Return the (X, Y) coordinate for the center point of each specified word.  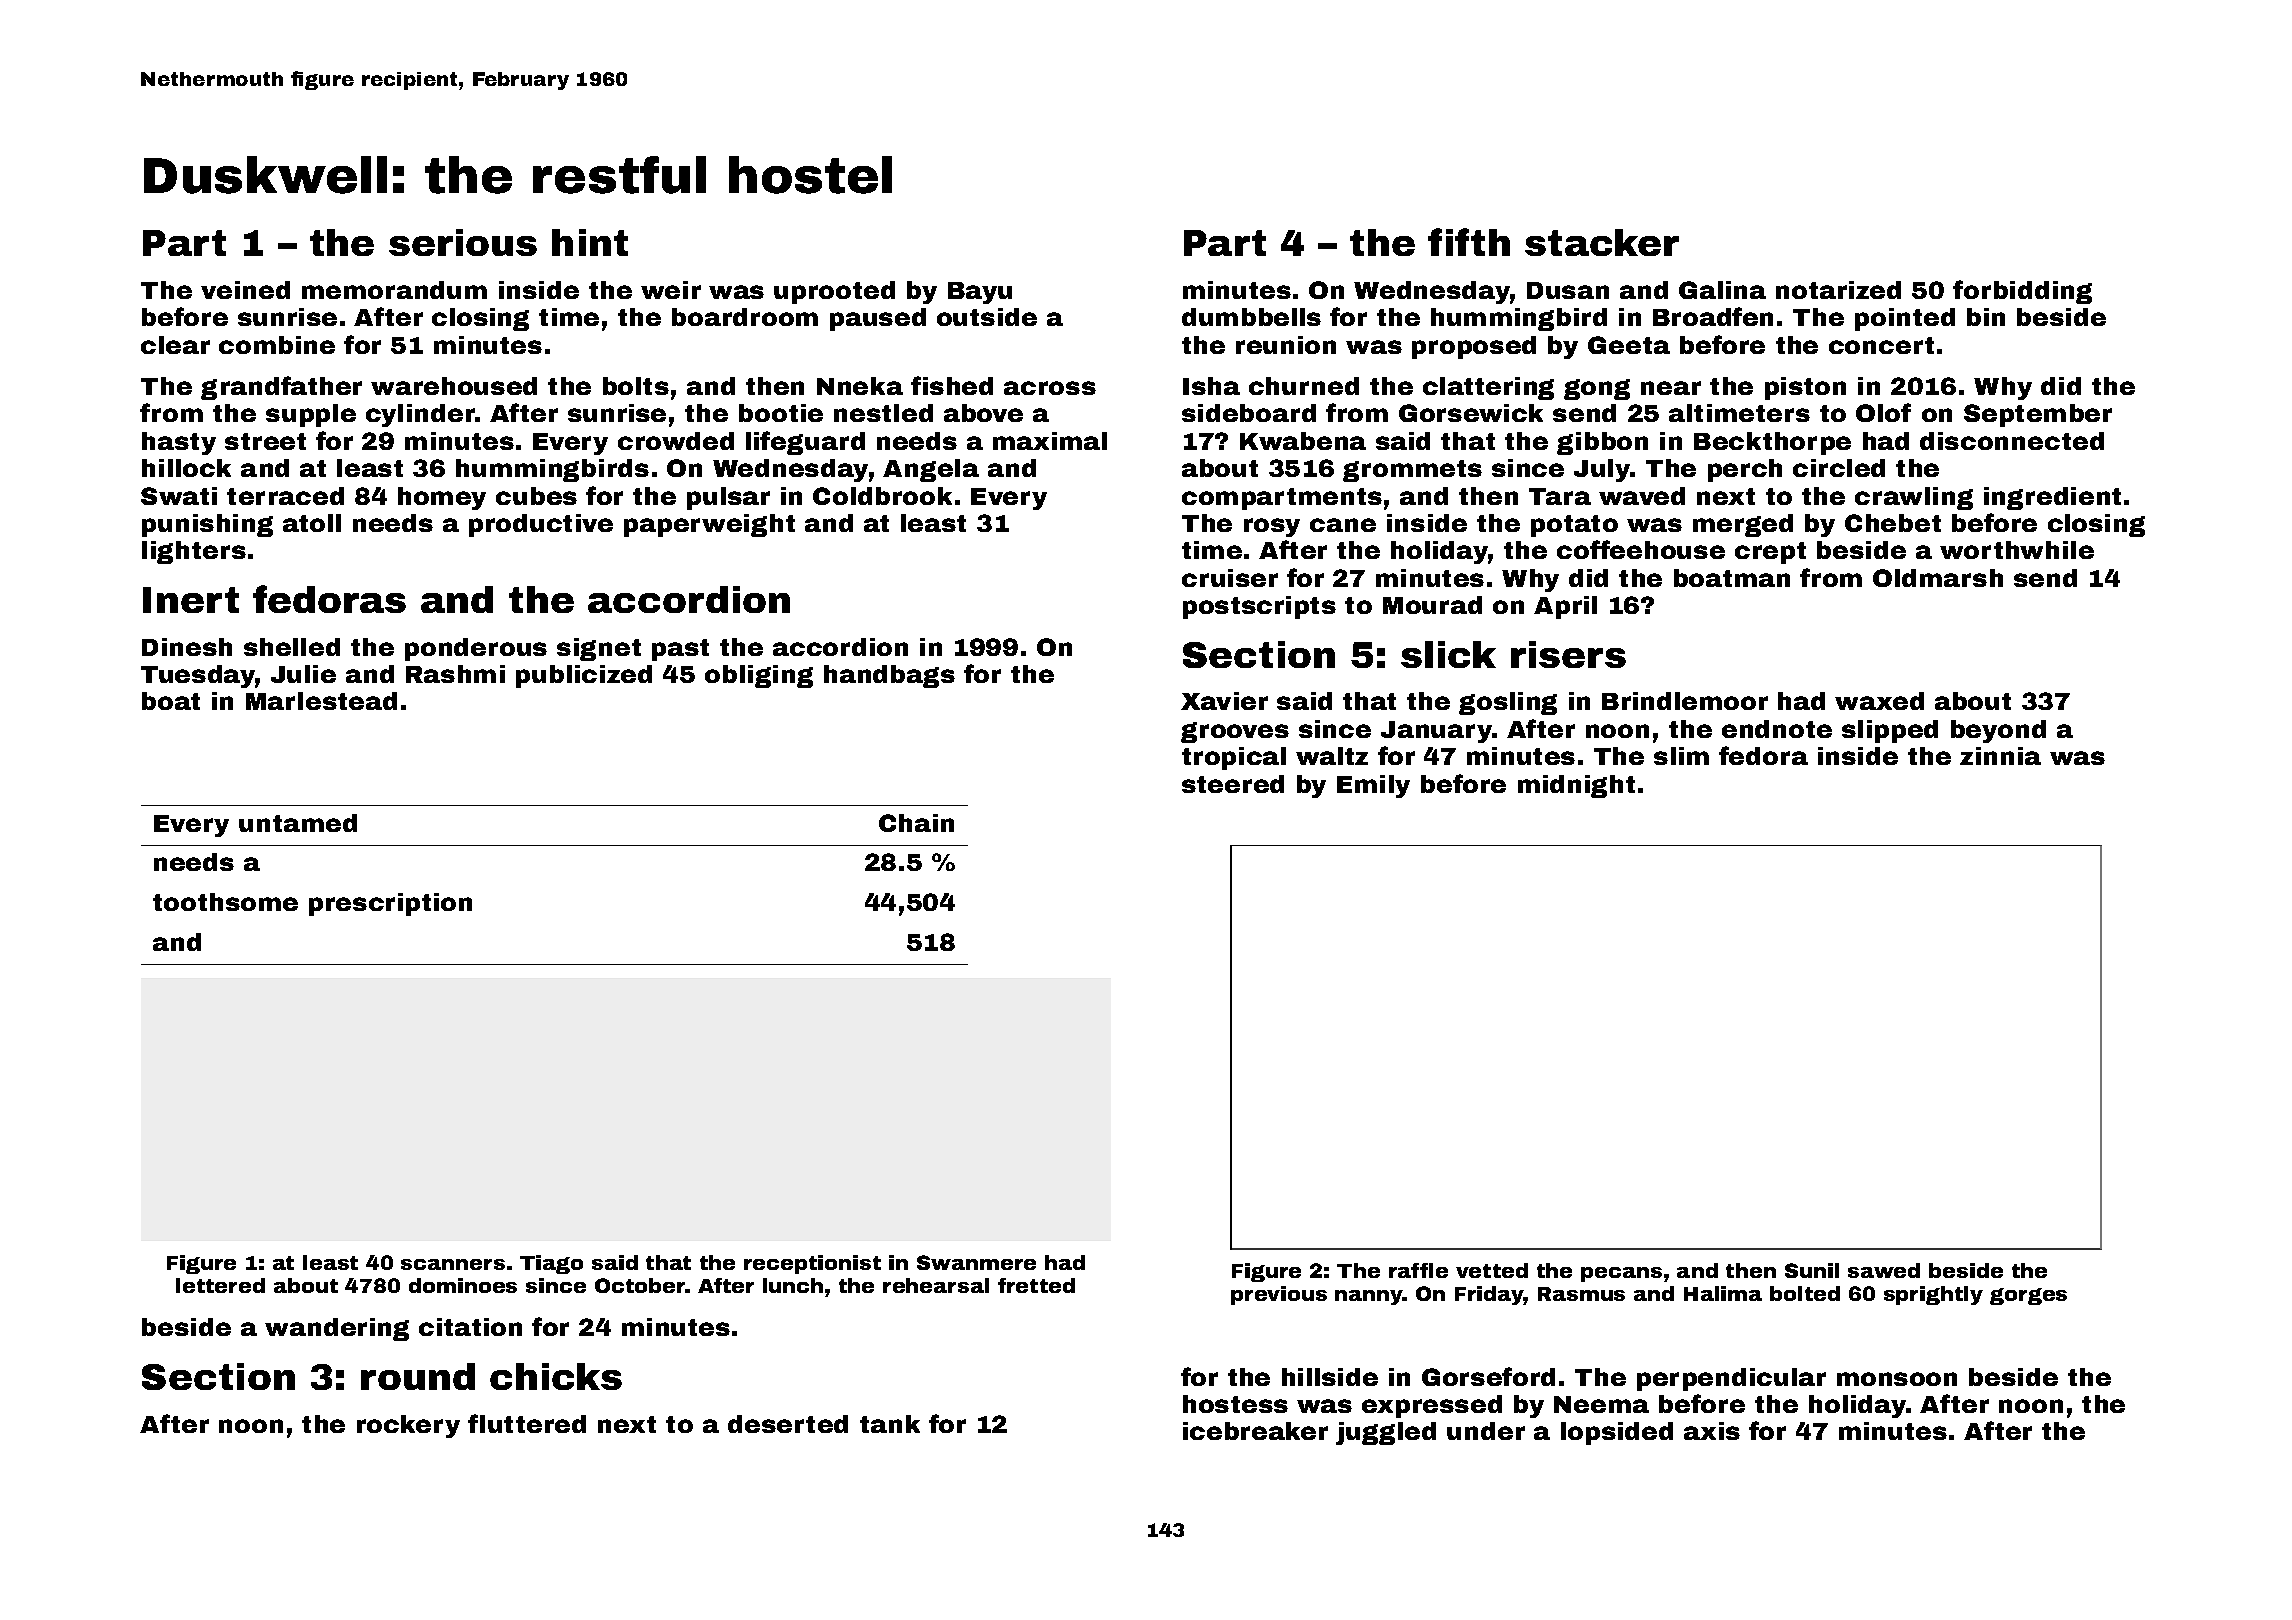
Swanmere (976, 1262)
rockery (408, 1426)
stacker (1602, 242)
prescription (390, 904)
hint (590, 242)
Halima (1723, 1293)
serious (463, 242)
